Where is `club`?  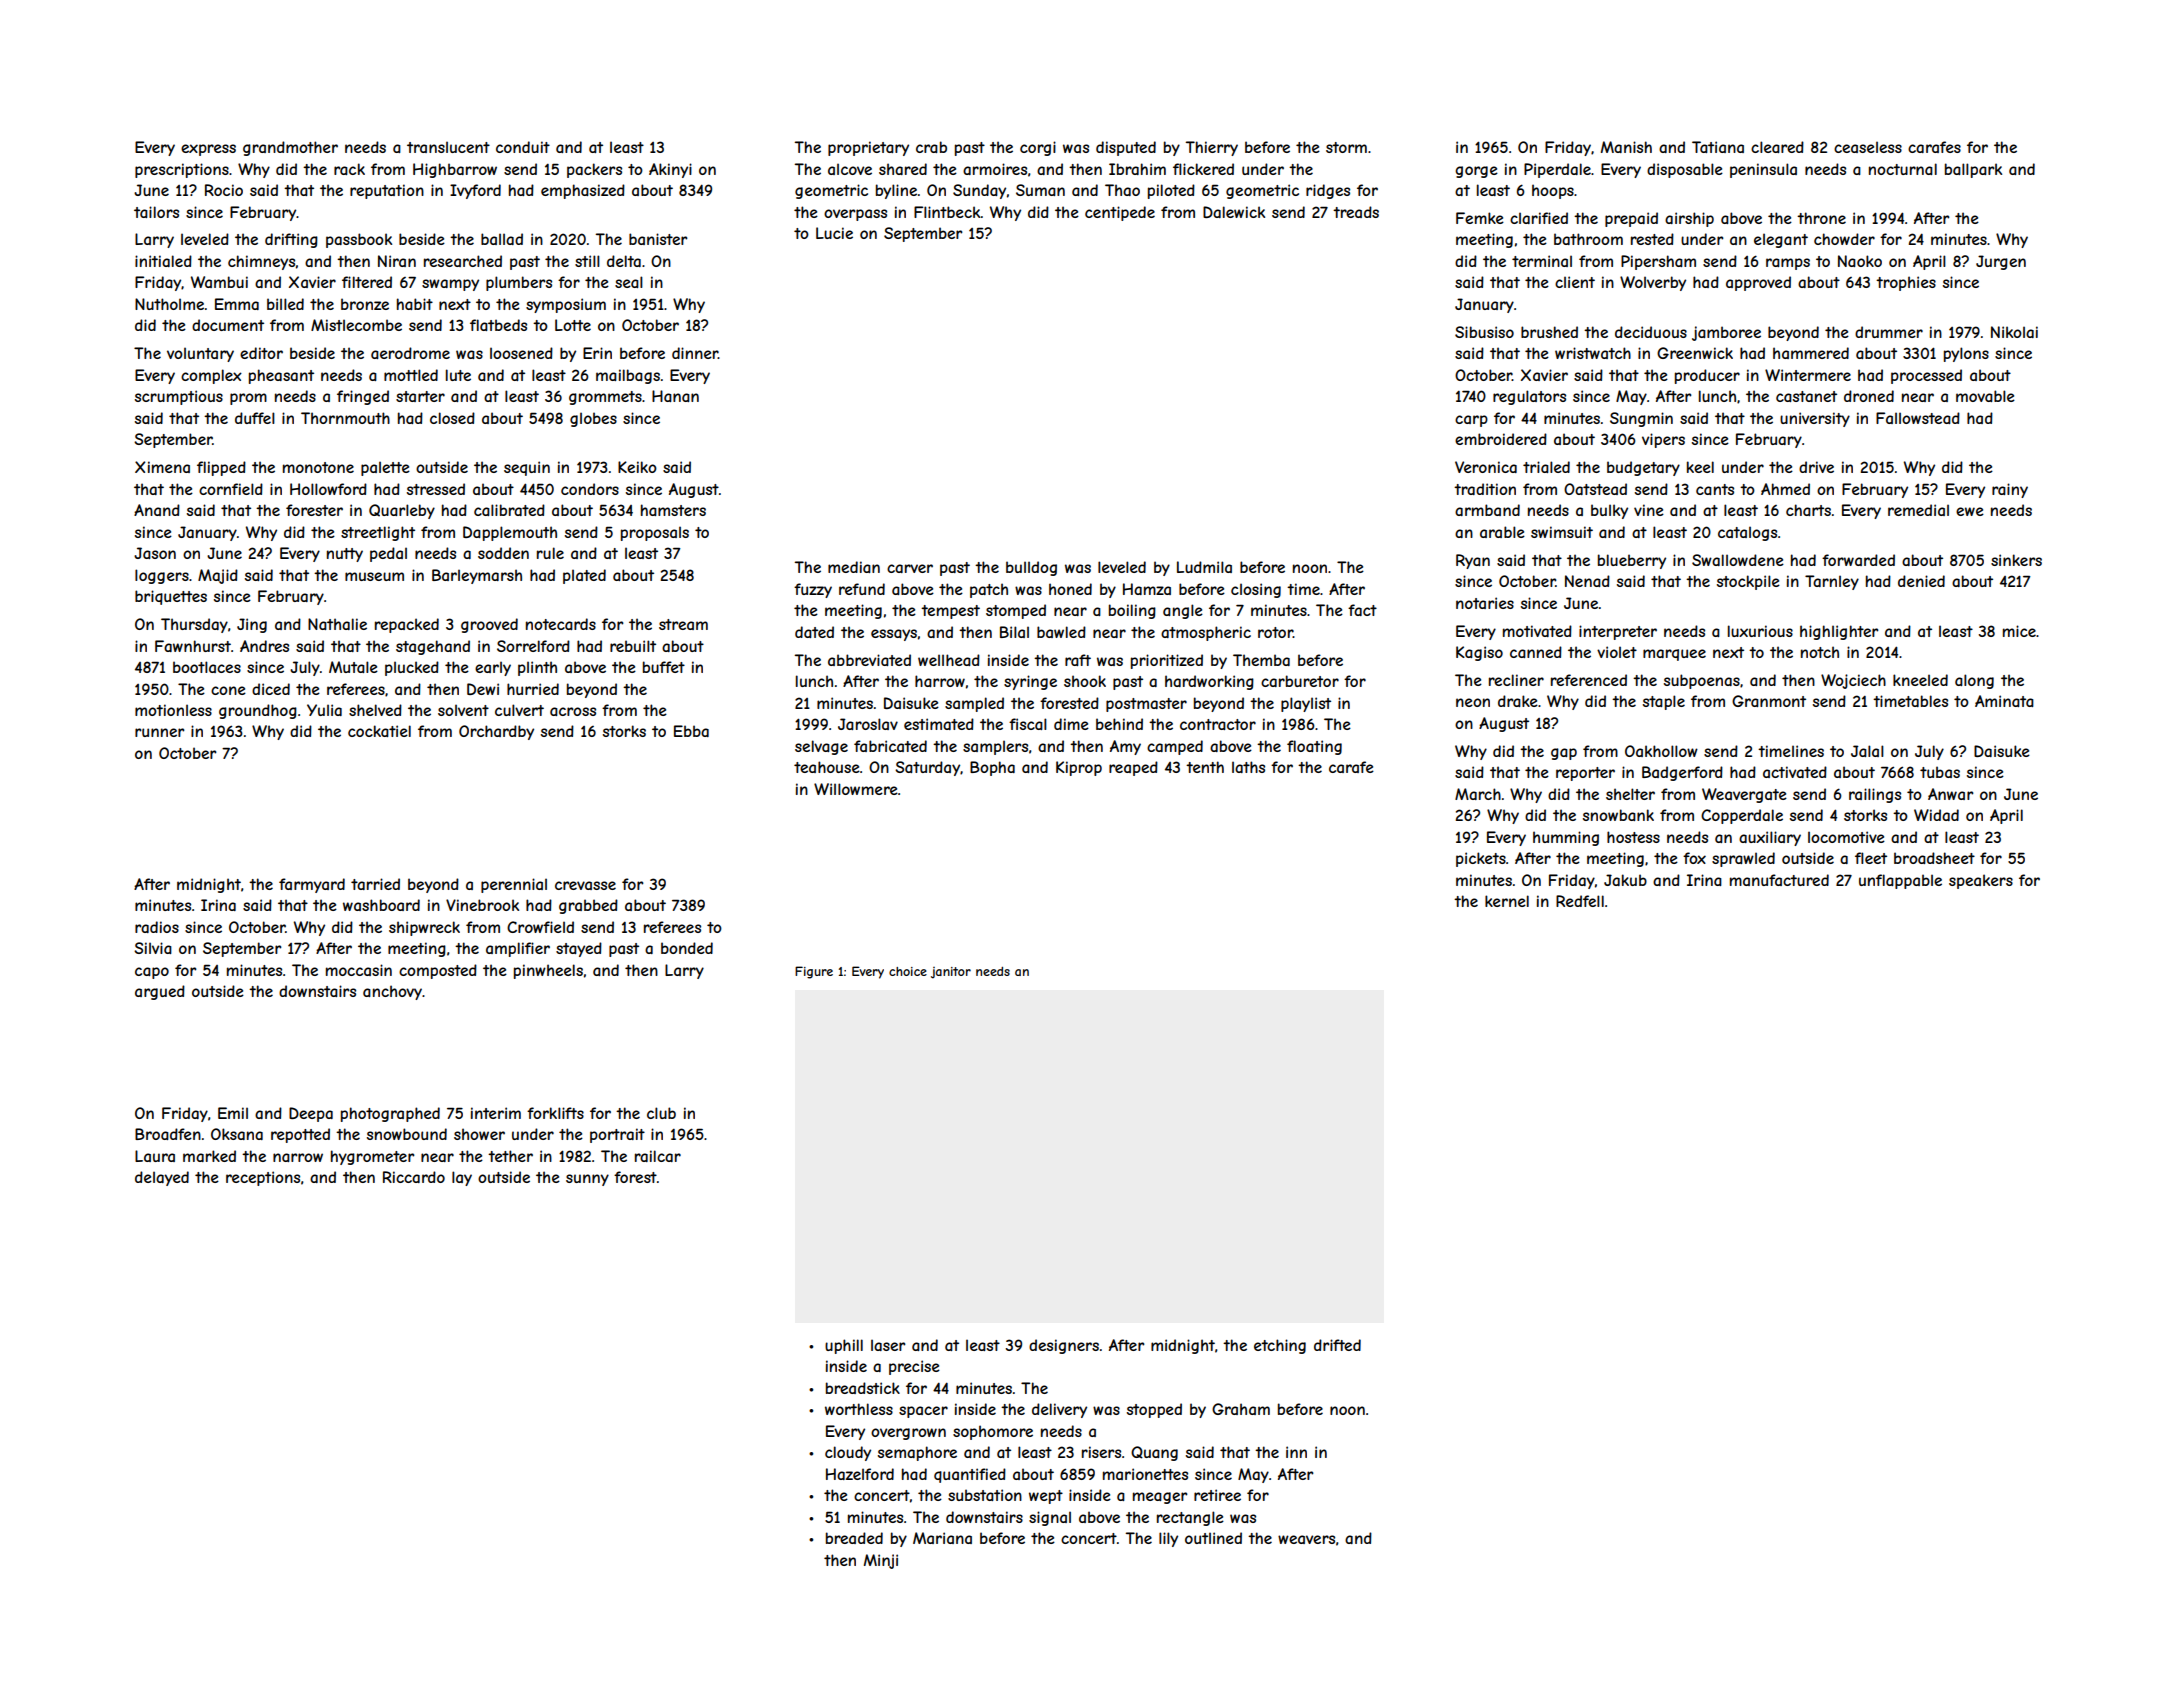
club is located at coordinates (661, 1113).
